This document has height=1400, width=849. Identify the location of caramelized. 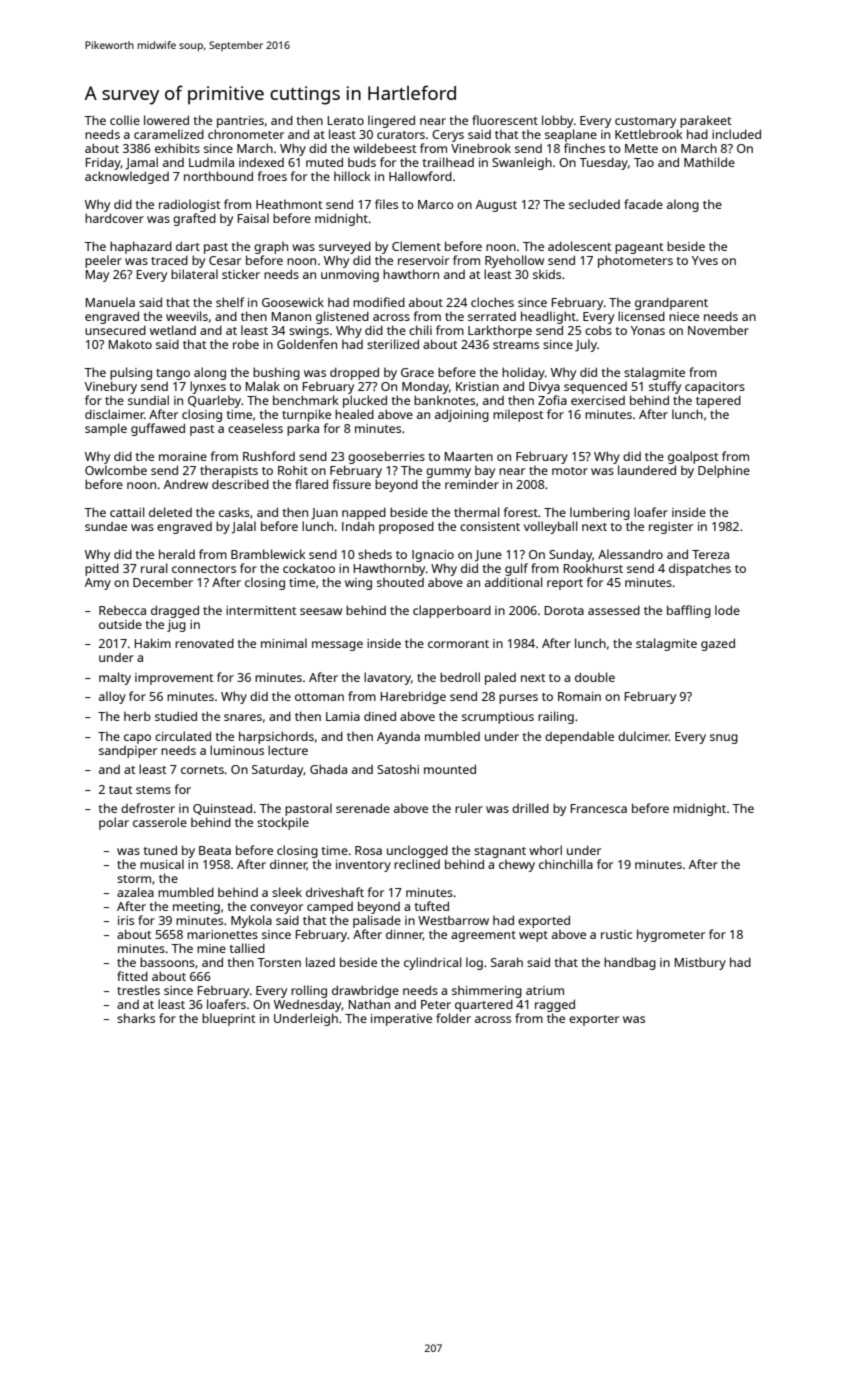
(169, 134).
